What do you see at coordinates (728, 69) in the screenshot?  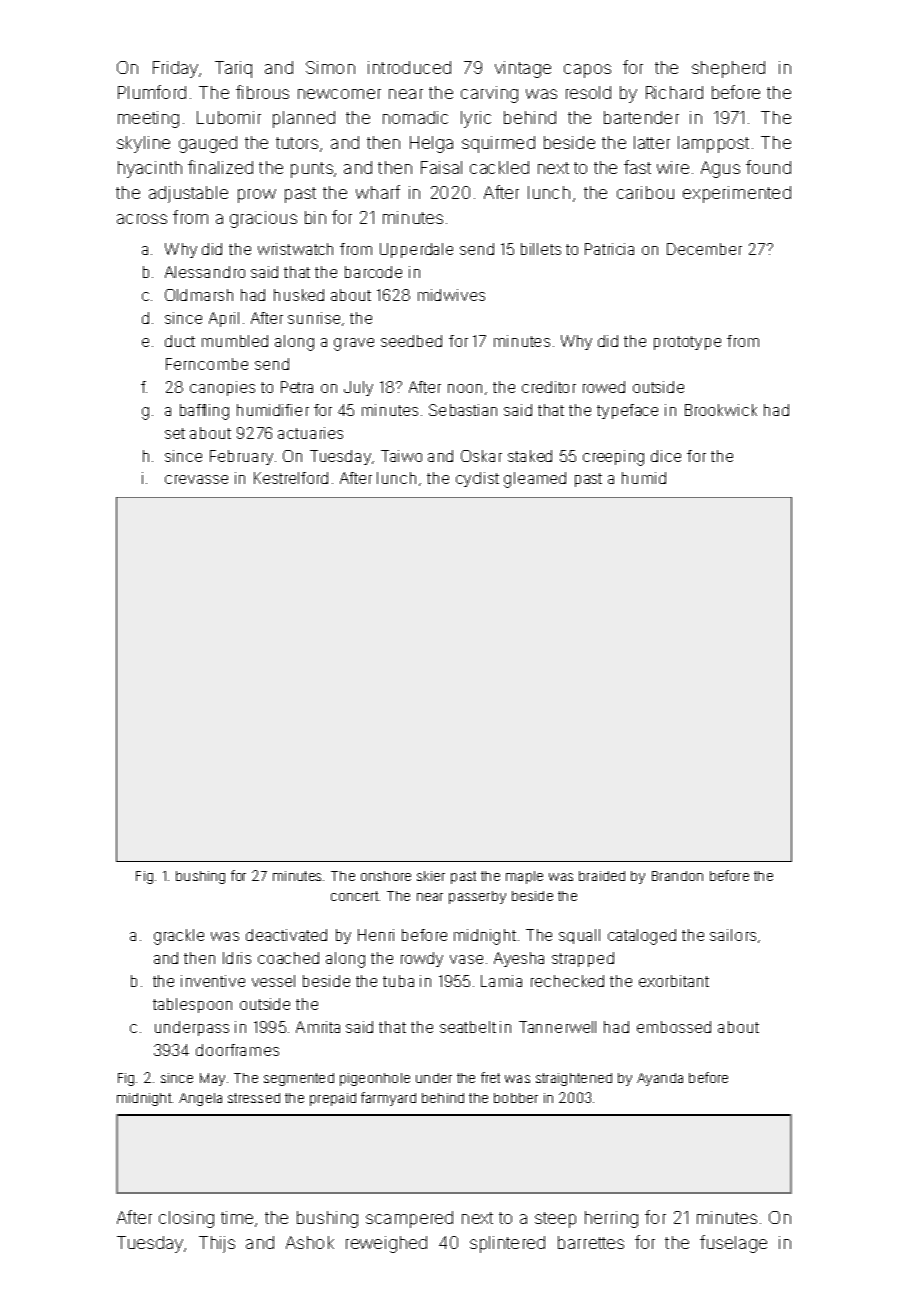 I see `shepherd` at bounding box center [728, 69].
